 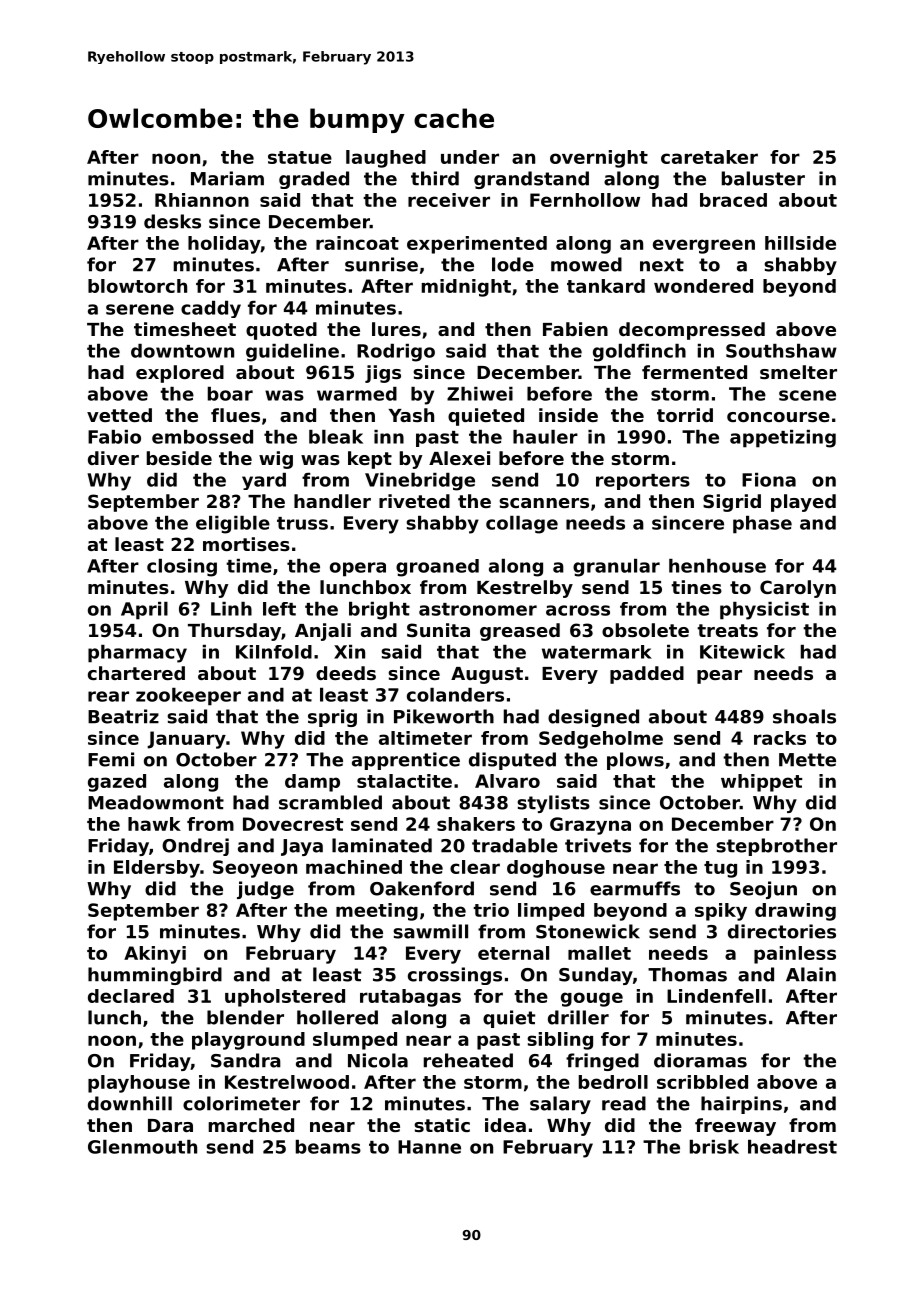 I want to click on statue, so click(x=300, y=157).
